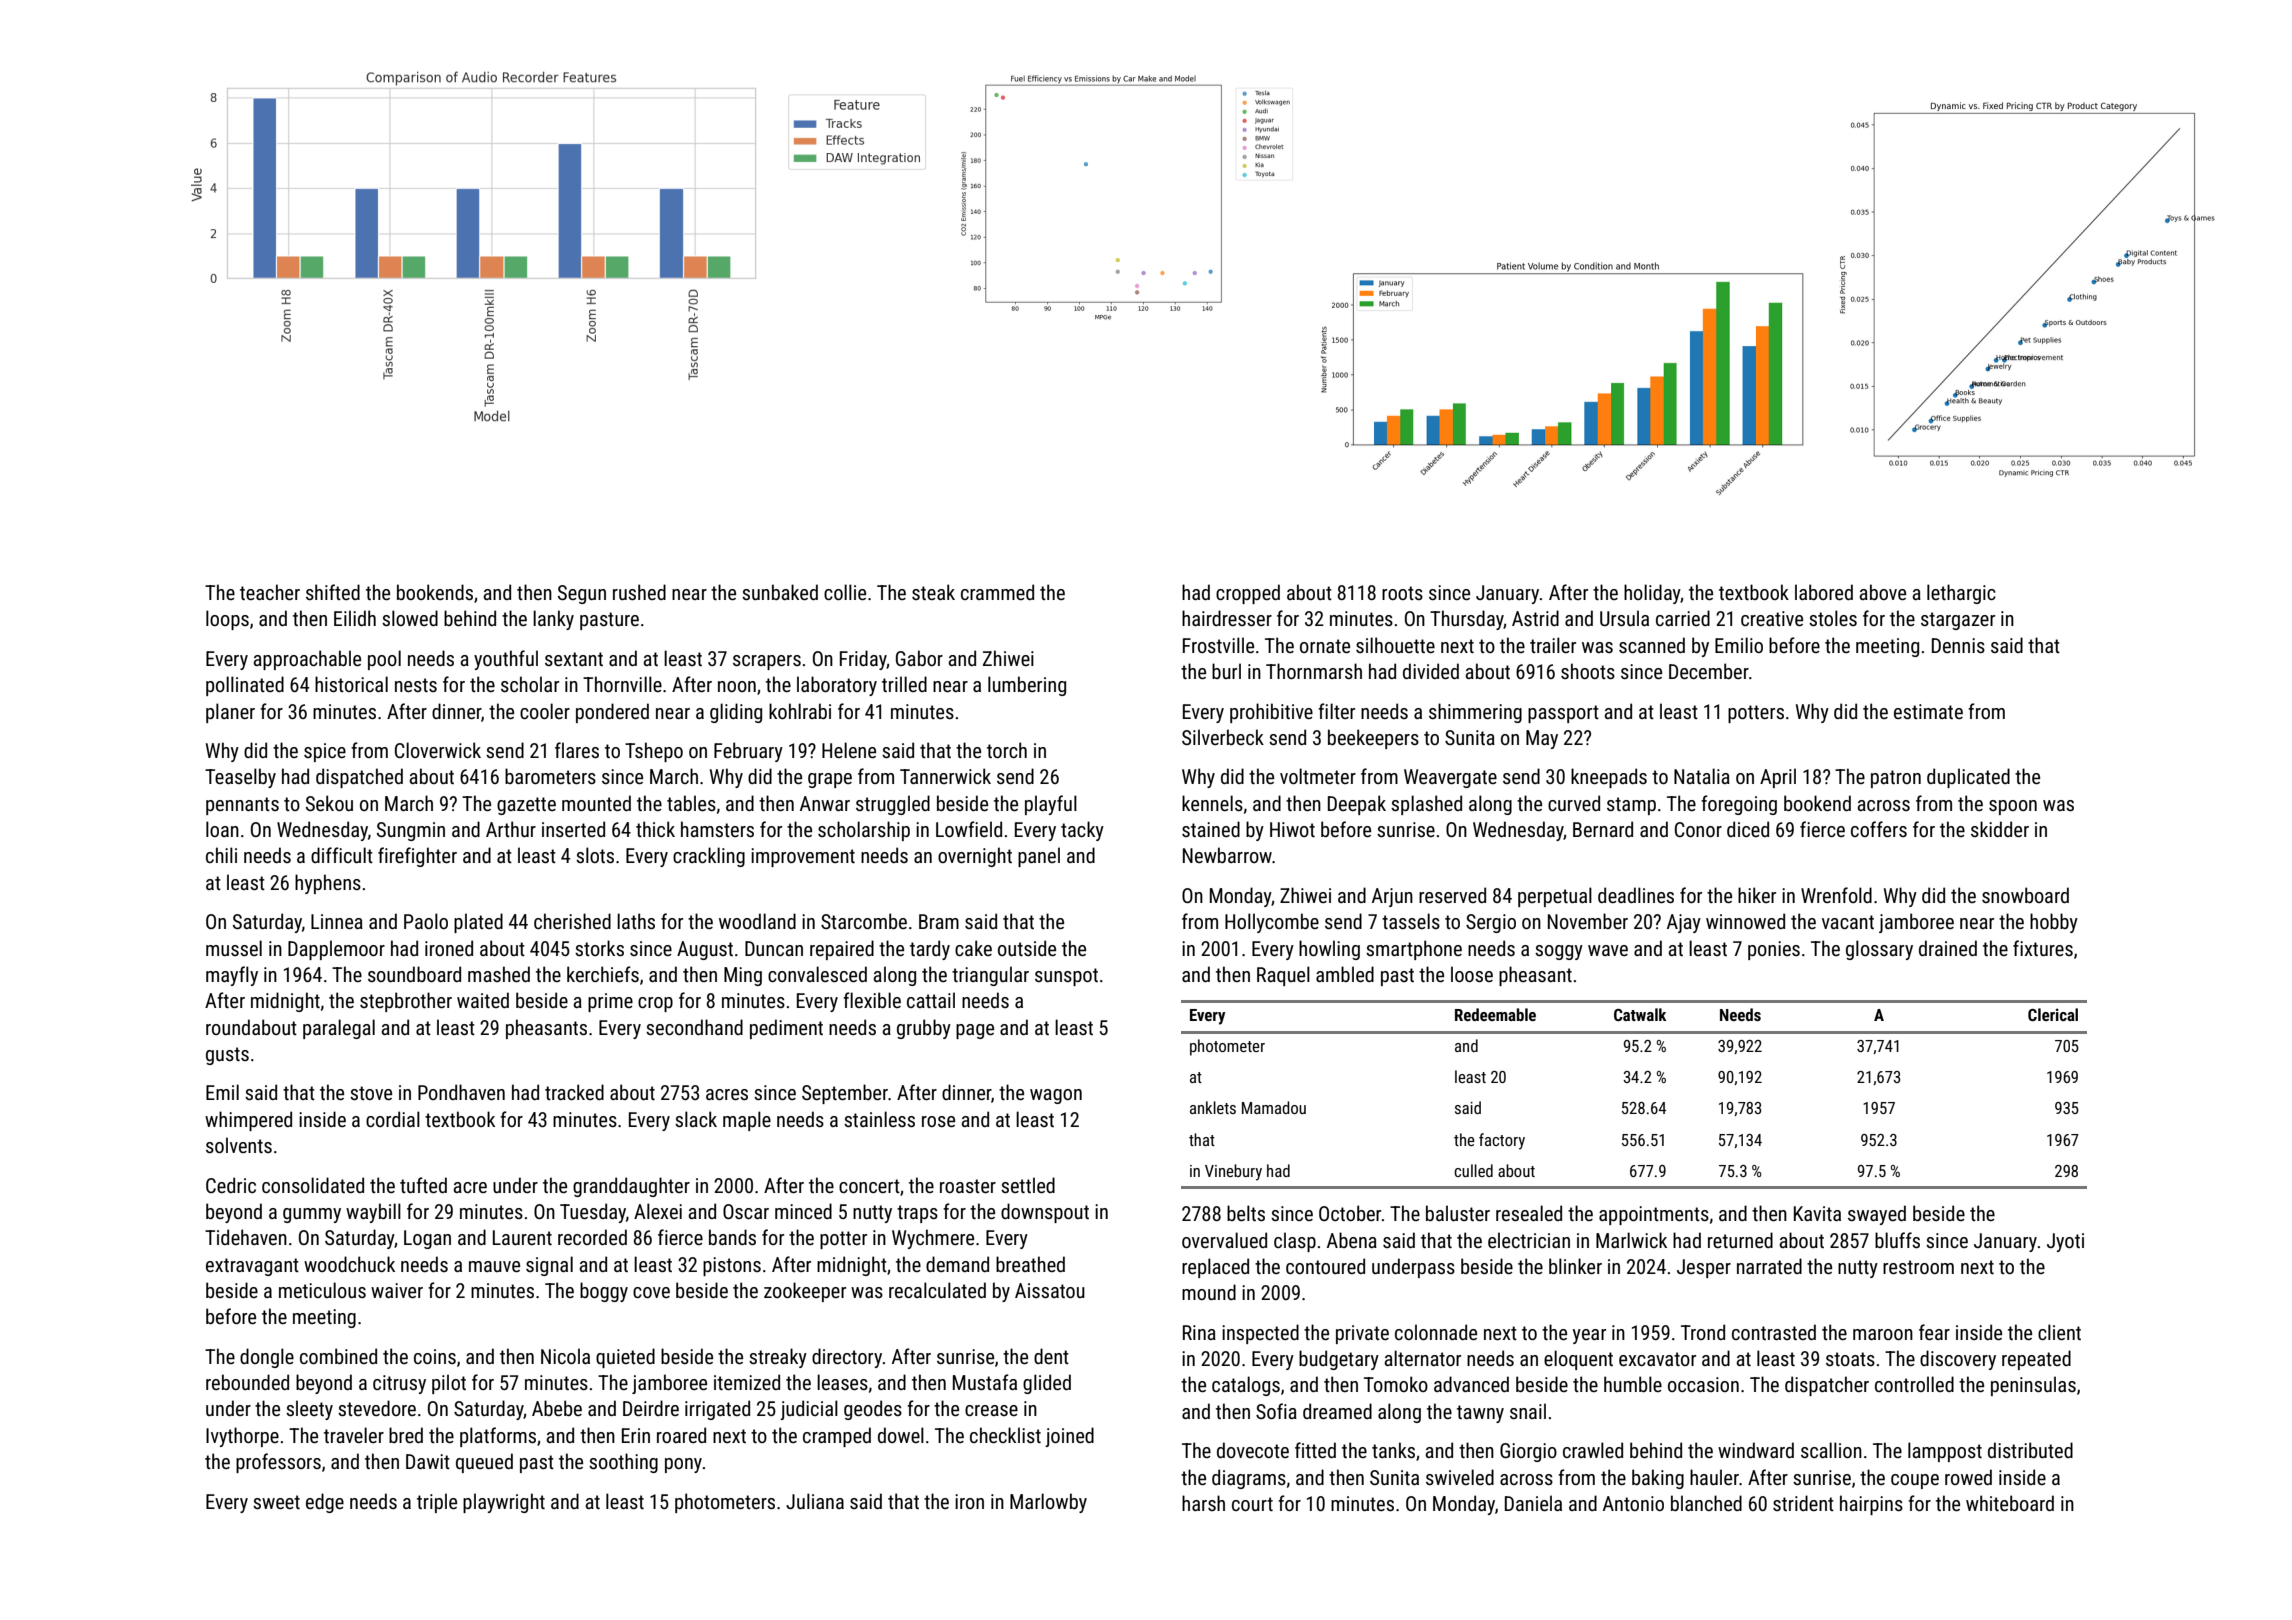 The width and height of the screenshot is (2292, 1620). I want to click on hobby, so click(2054, 923).
